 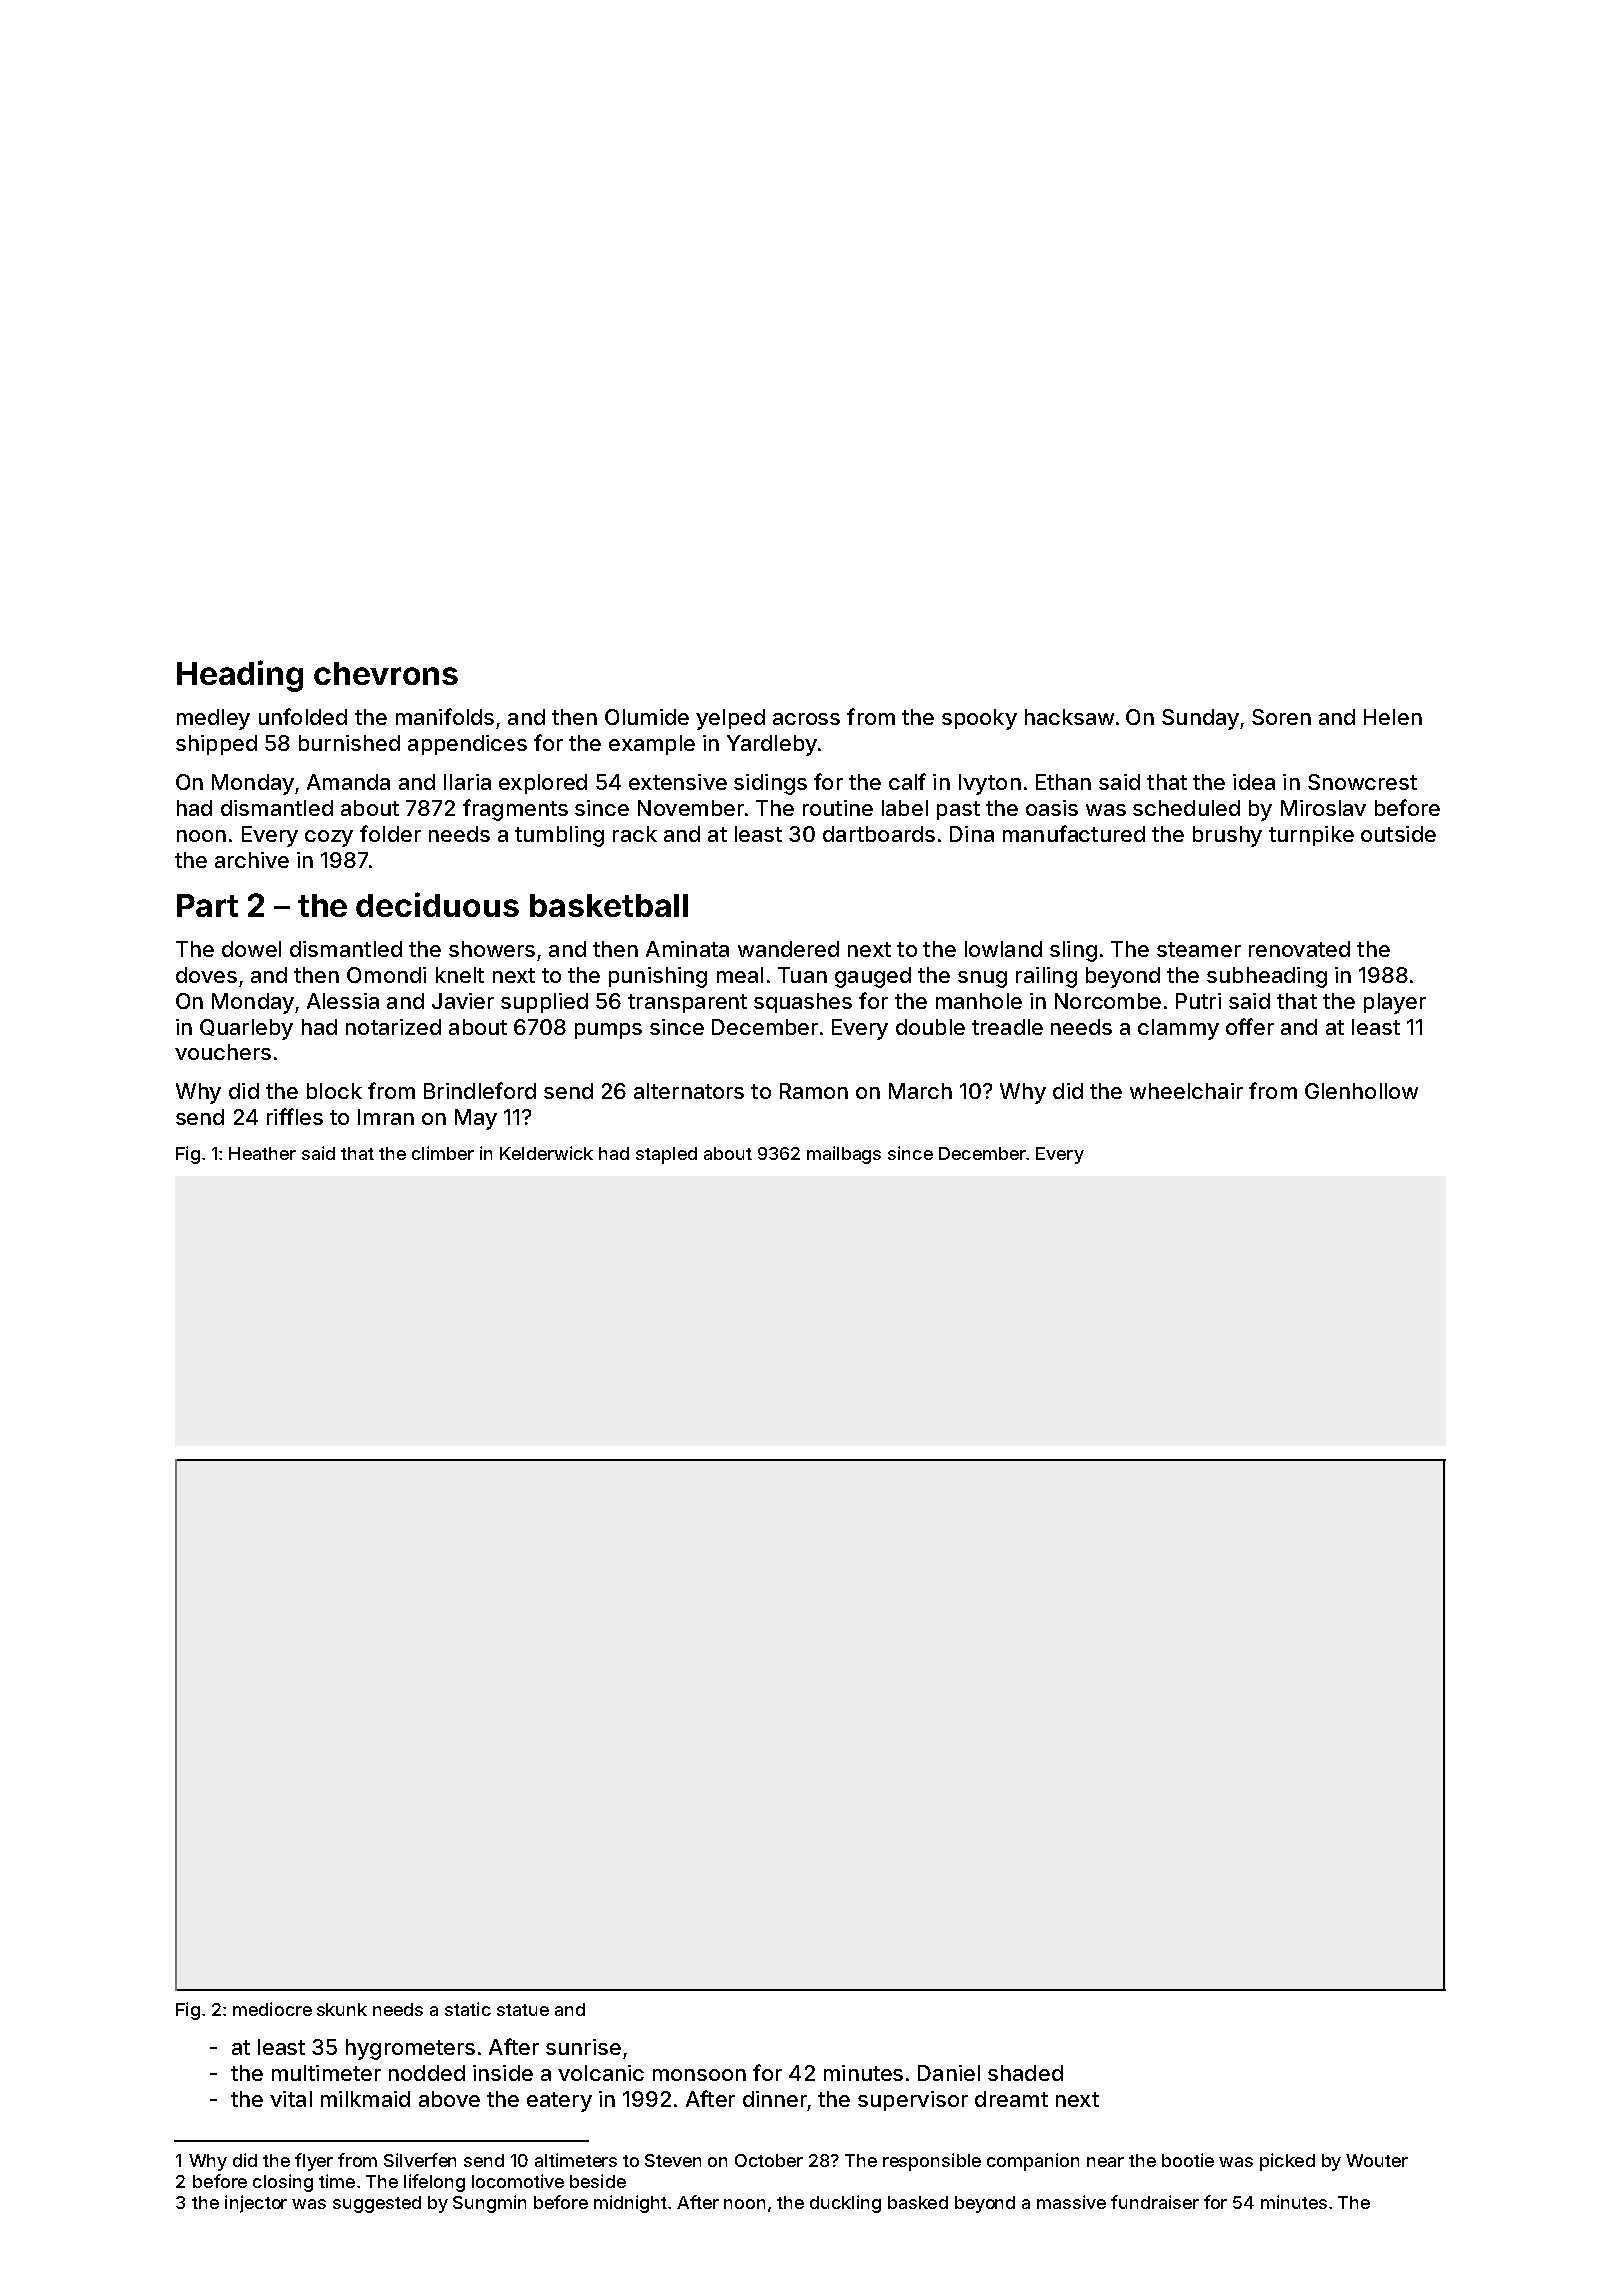 I want to click on Heather, so click(x=262, y=1153).
